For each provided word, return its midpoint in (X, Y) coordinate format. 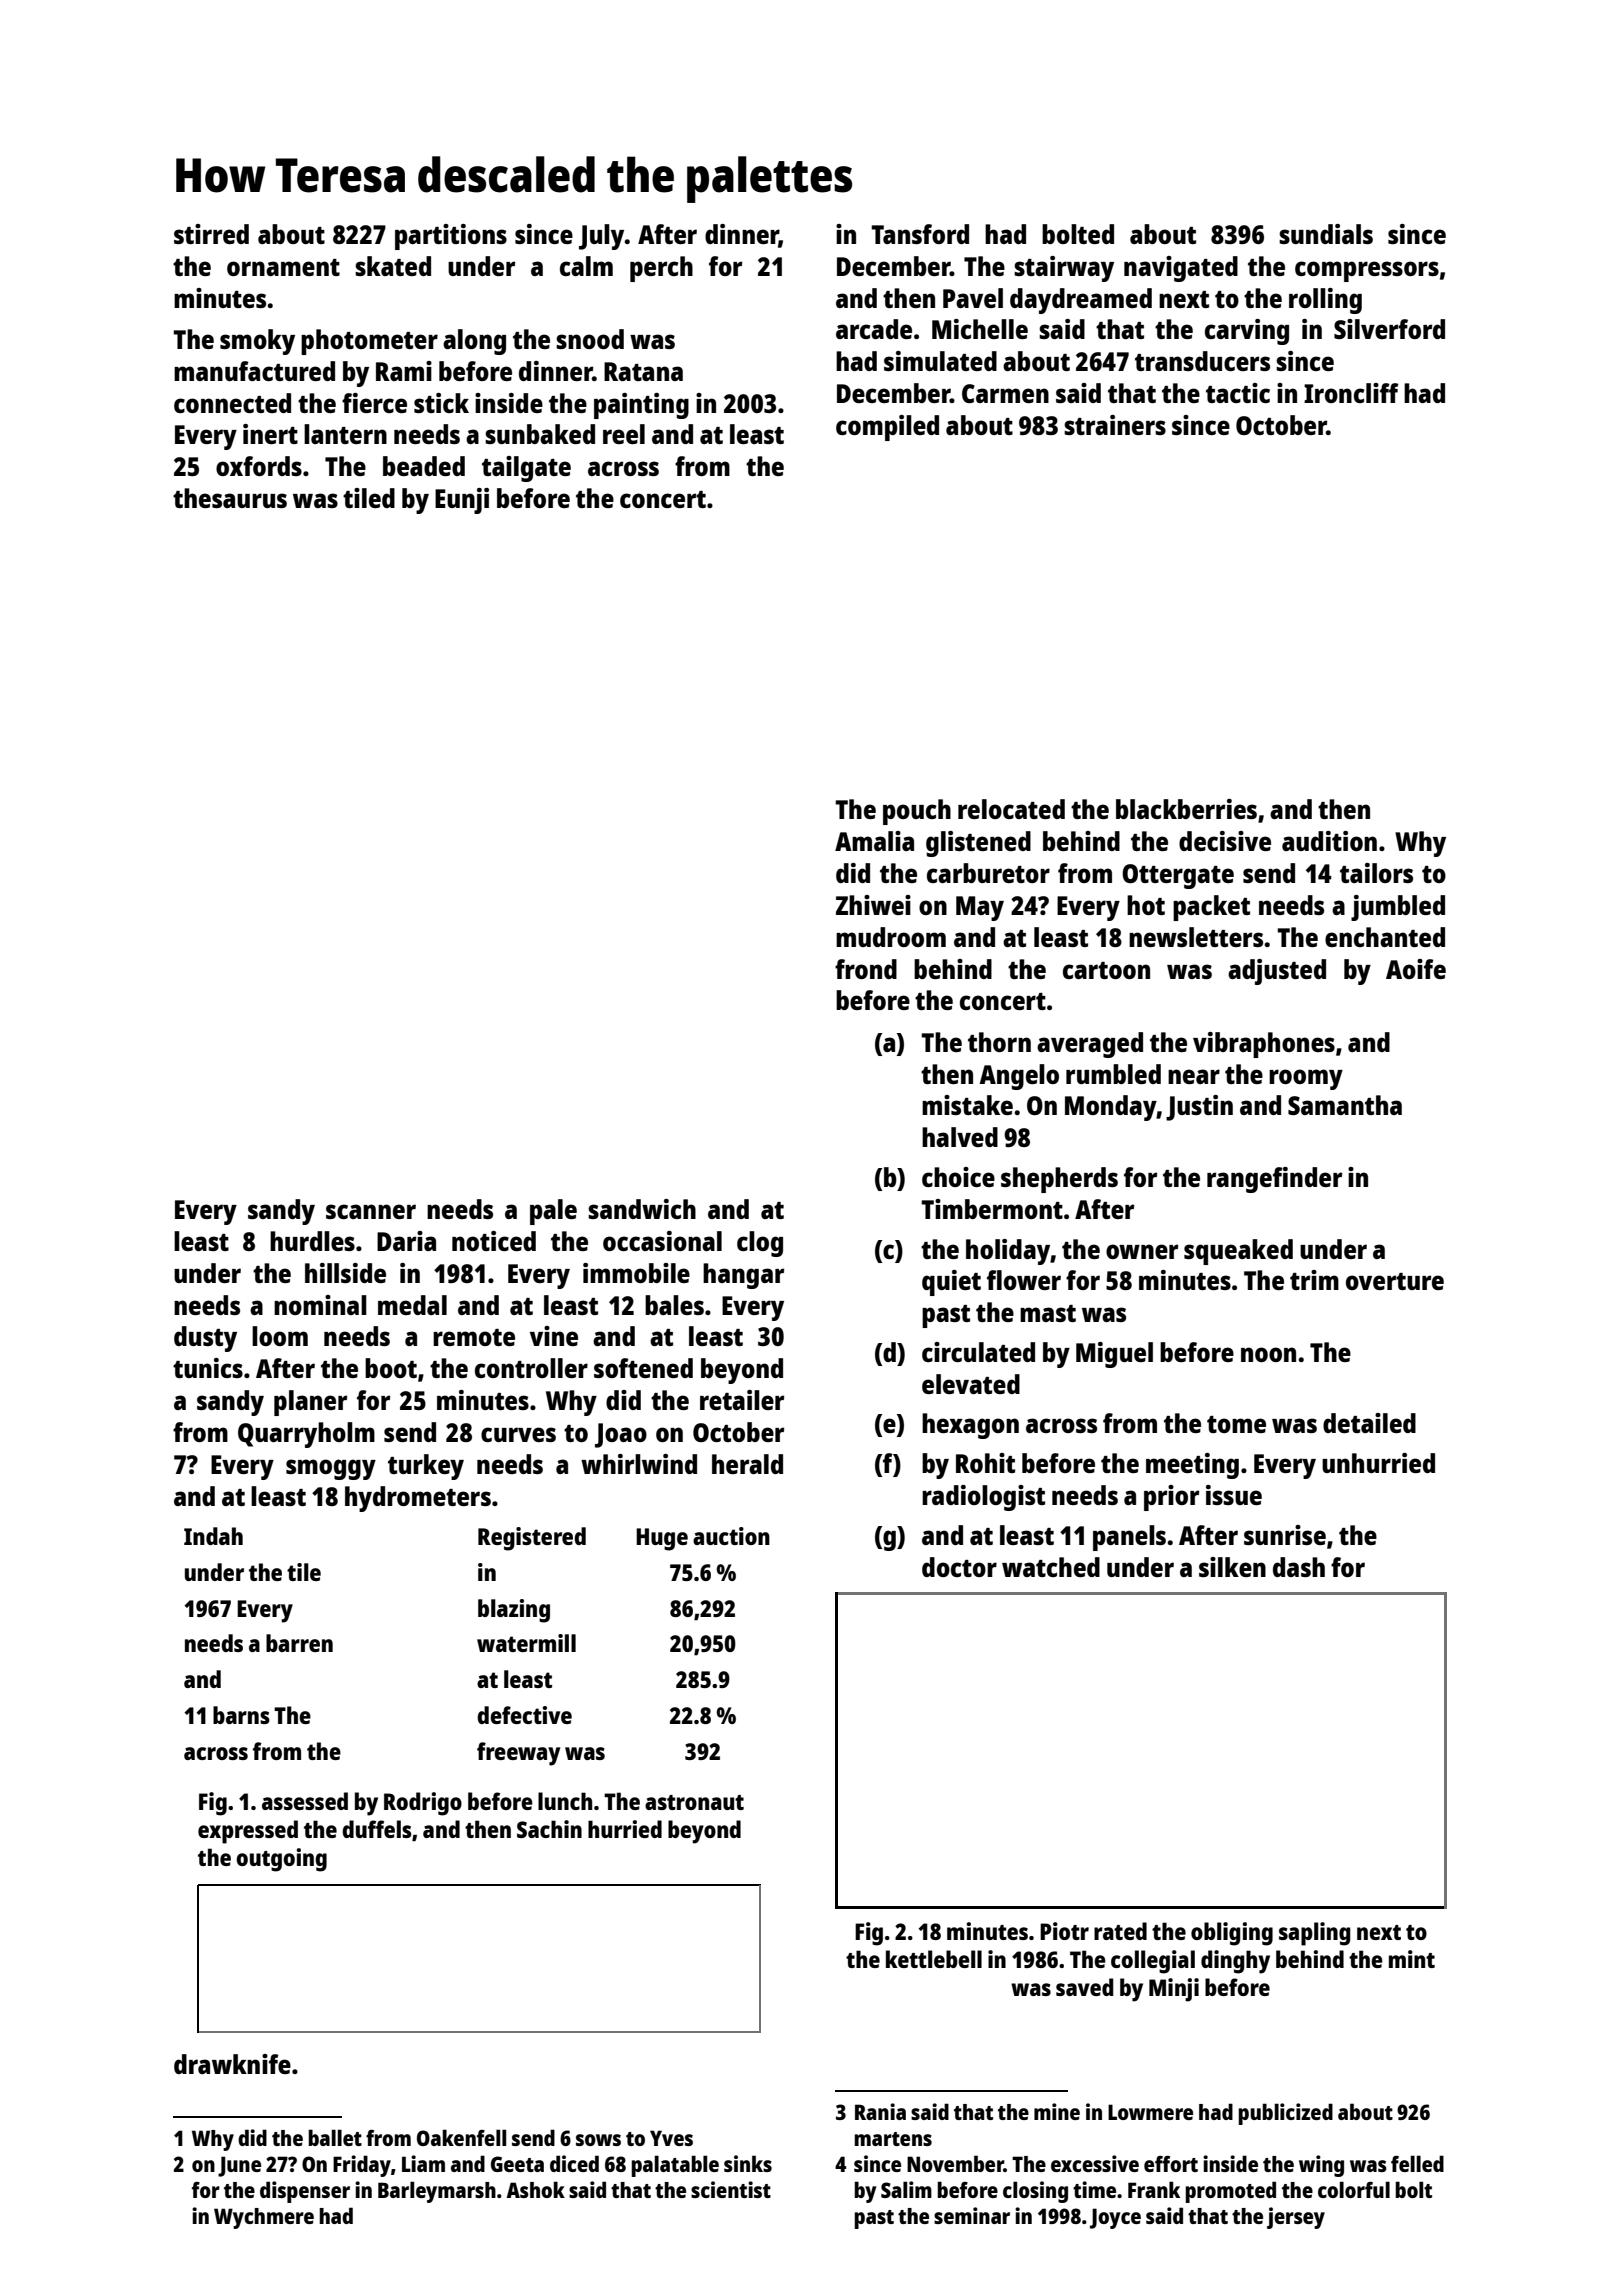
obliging (1232, 1934)
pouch (917, 812)
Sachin (549, 1829)
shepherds (1059, 1180)
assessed (305, 1801)
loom (280, 1336)
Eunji (462, 501)
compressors (1367, 271)
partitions (451, 237)
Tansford (920, 234)
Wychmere (264, 2218)
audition (1329, 841)
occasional (662, 1241)
